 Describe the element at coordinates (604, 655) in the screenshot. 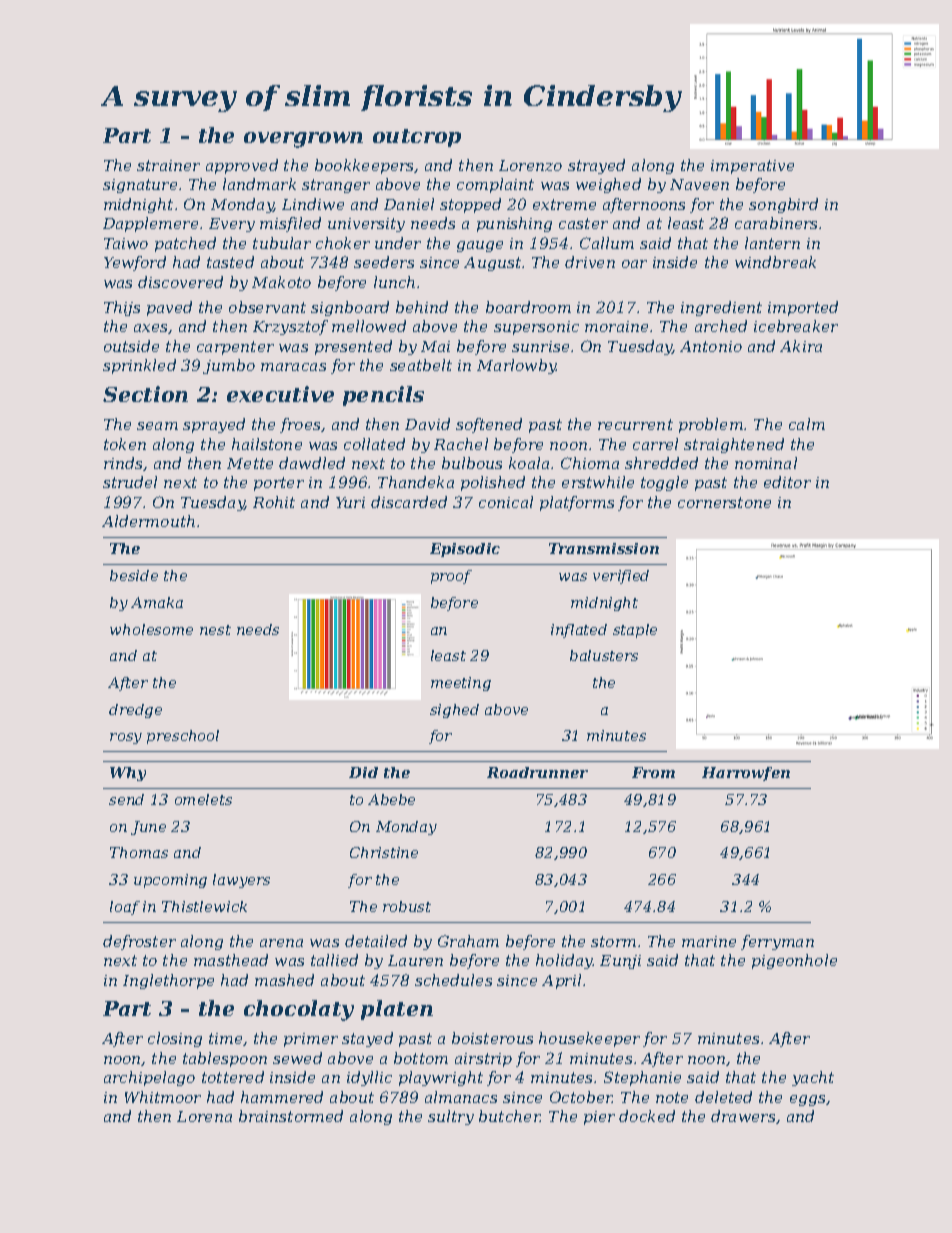

I see `balusters` at that location.
